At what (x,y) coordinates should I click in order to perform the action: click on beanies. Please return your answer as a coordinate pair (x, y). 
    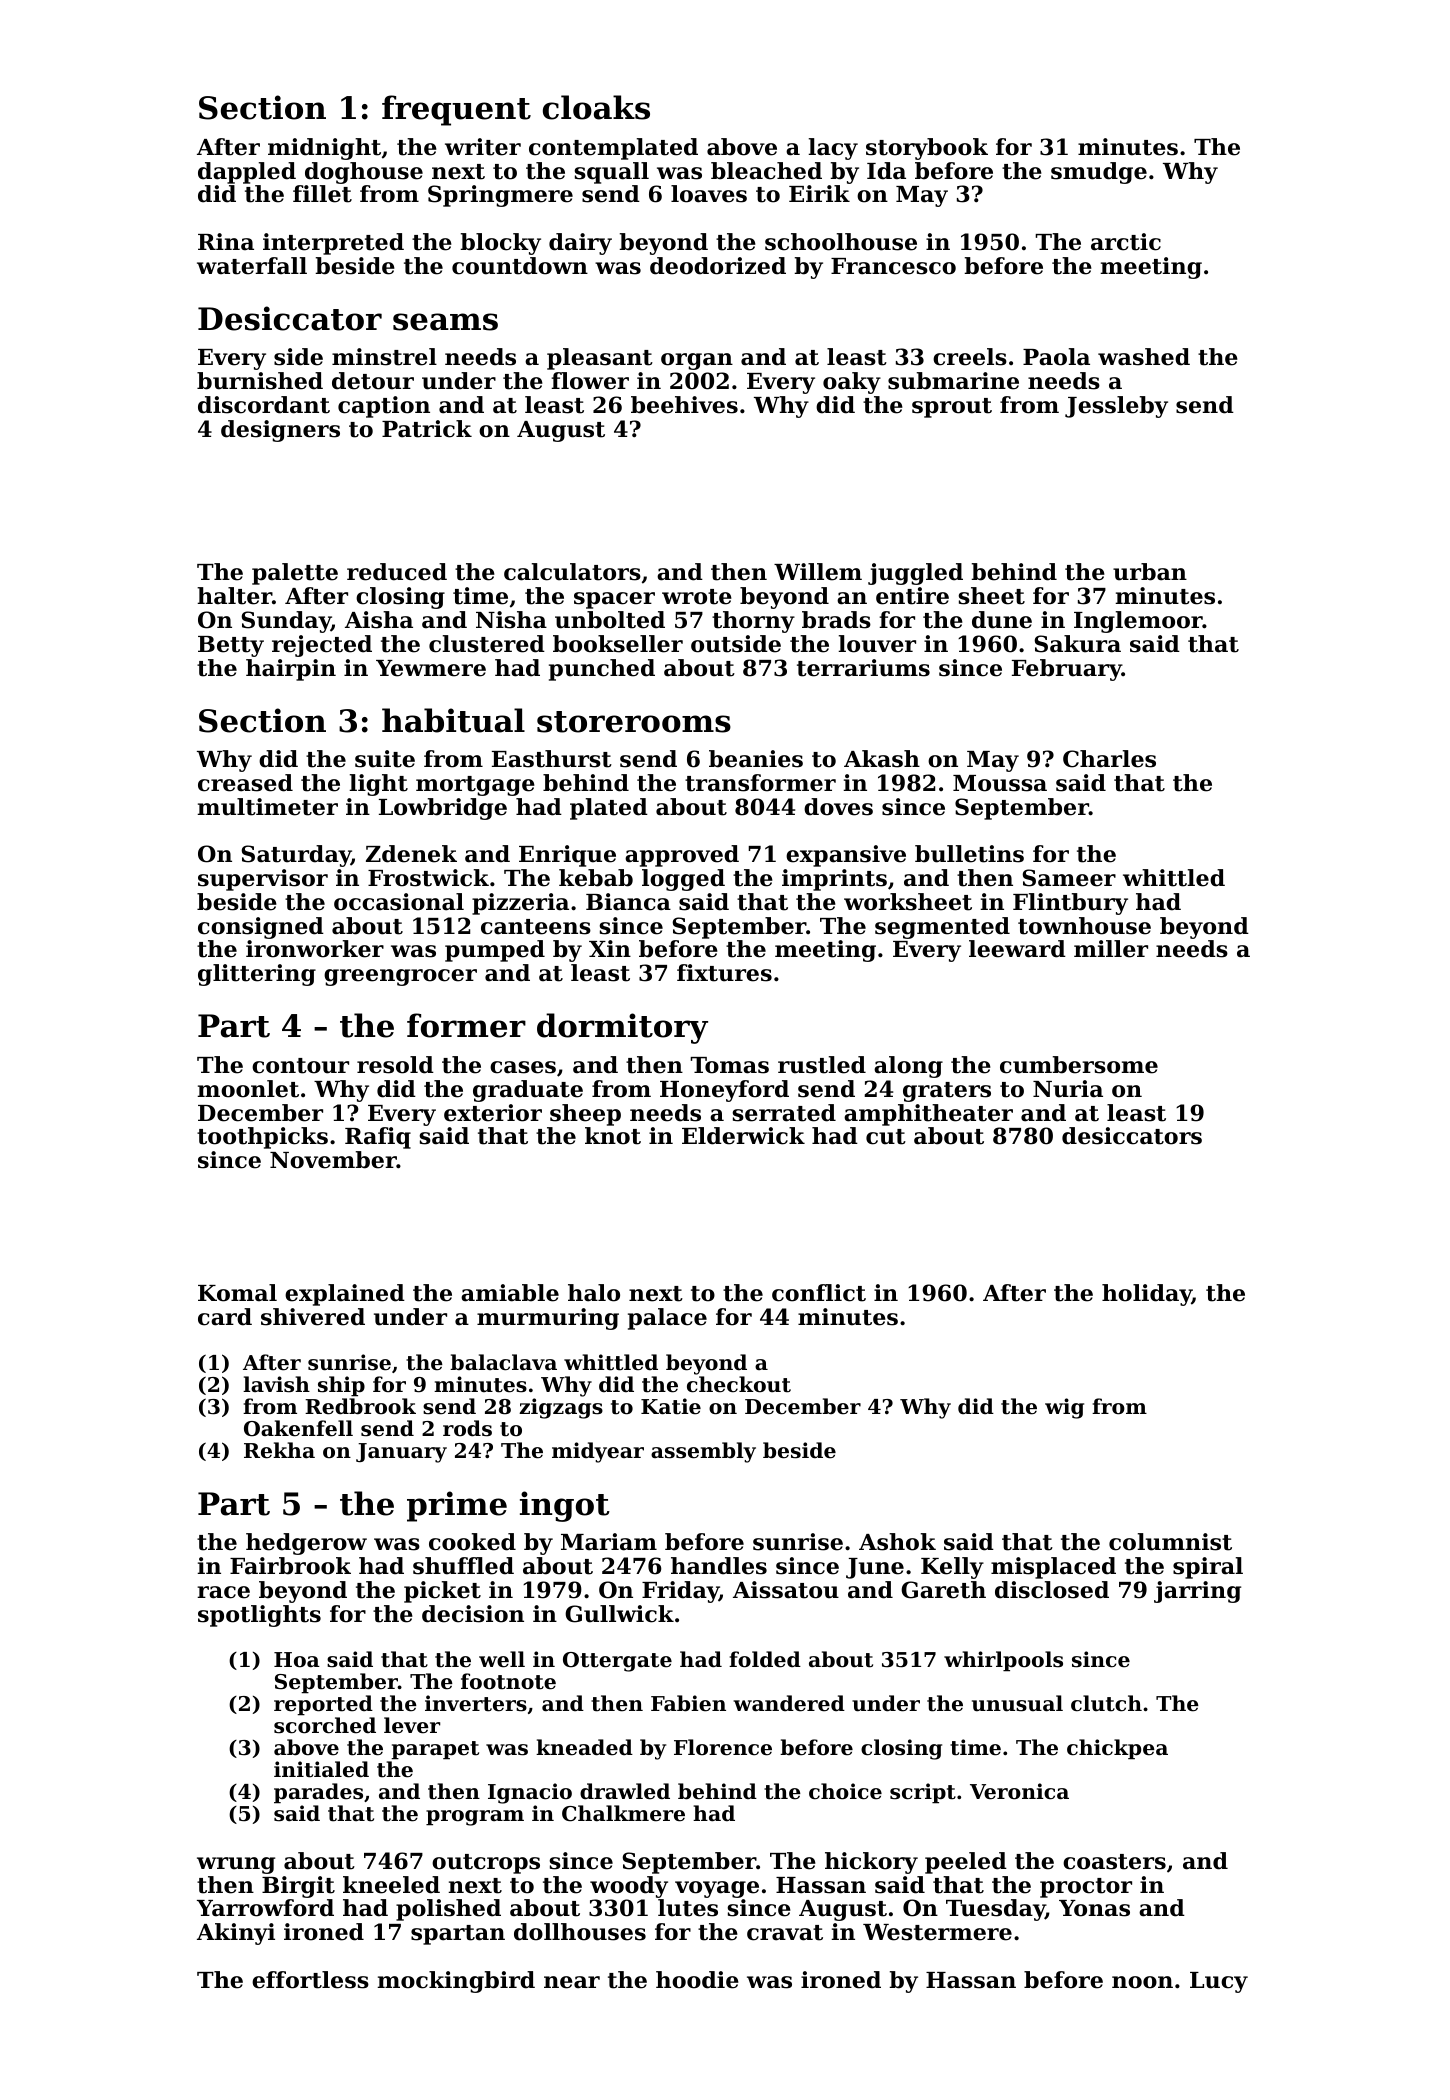
    Looking at the image, I should click on (756, 759).
